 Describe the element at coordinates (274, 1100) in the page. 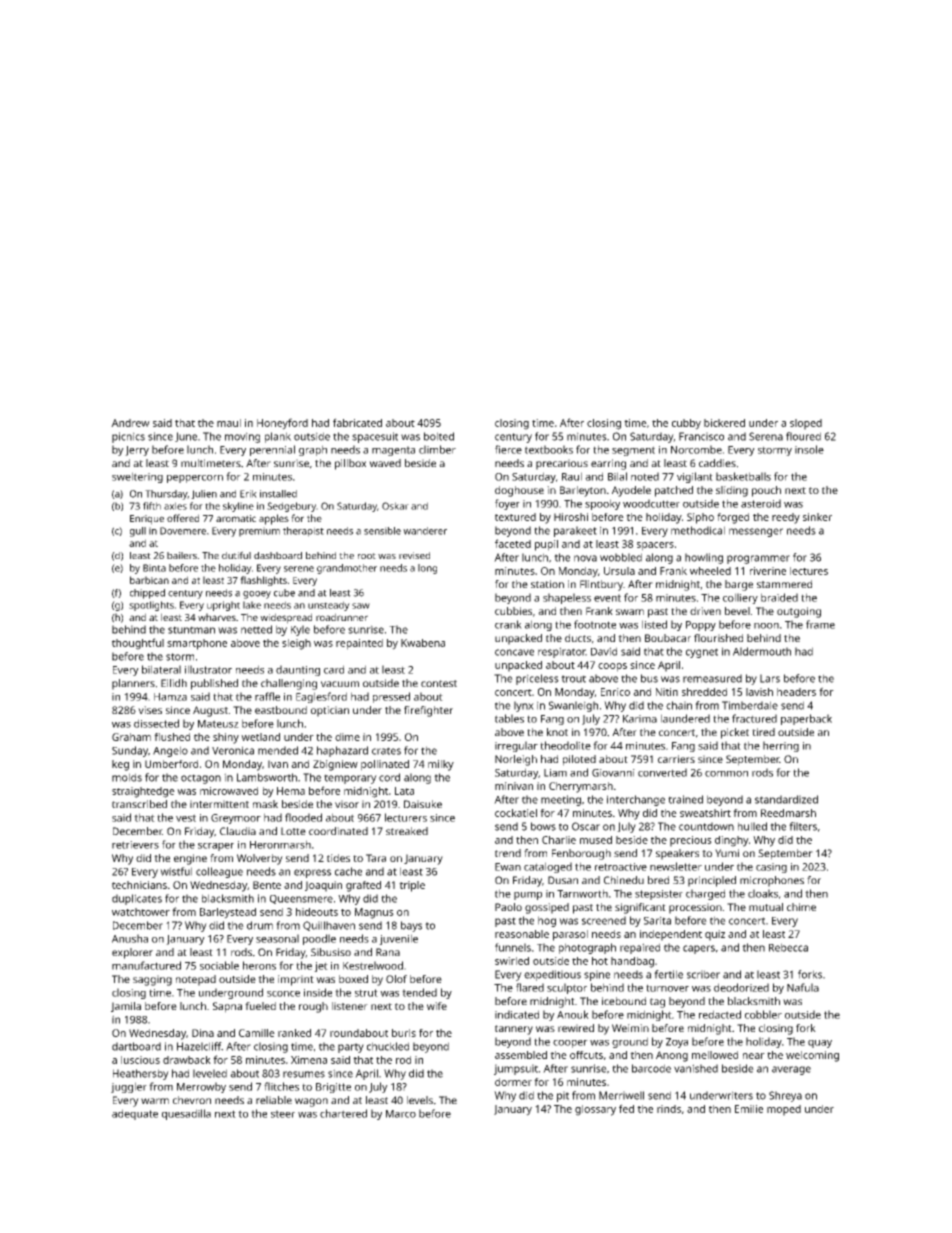

I see `reliable` at that location.
